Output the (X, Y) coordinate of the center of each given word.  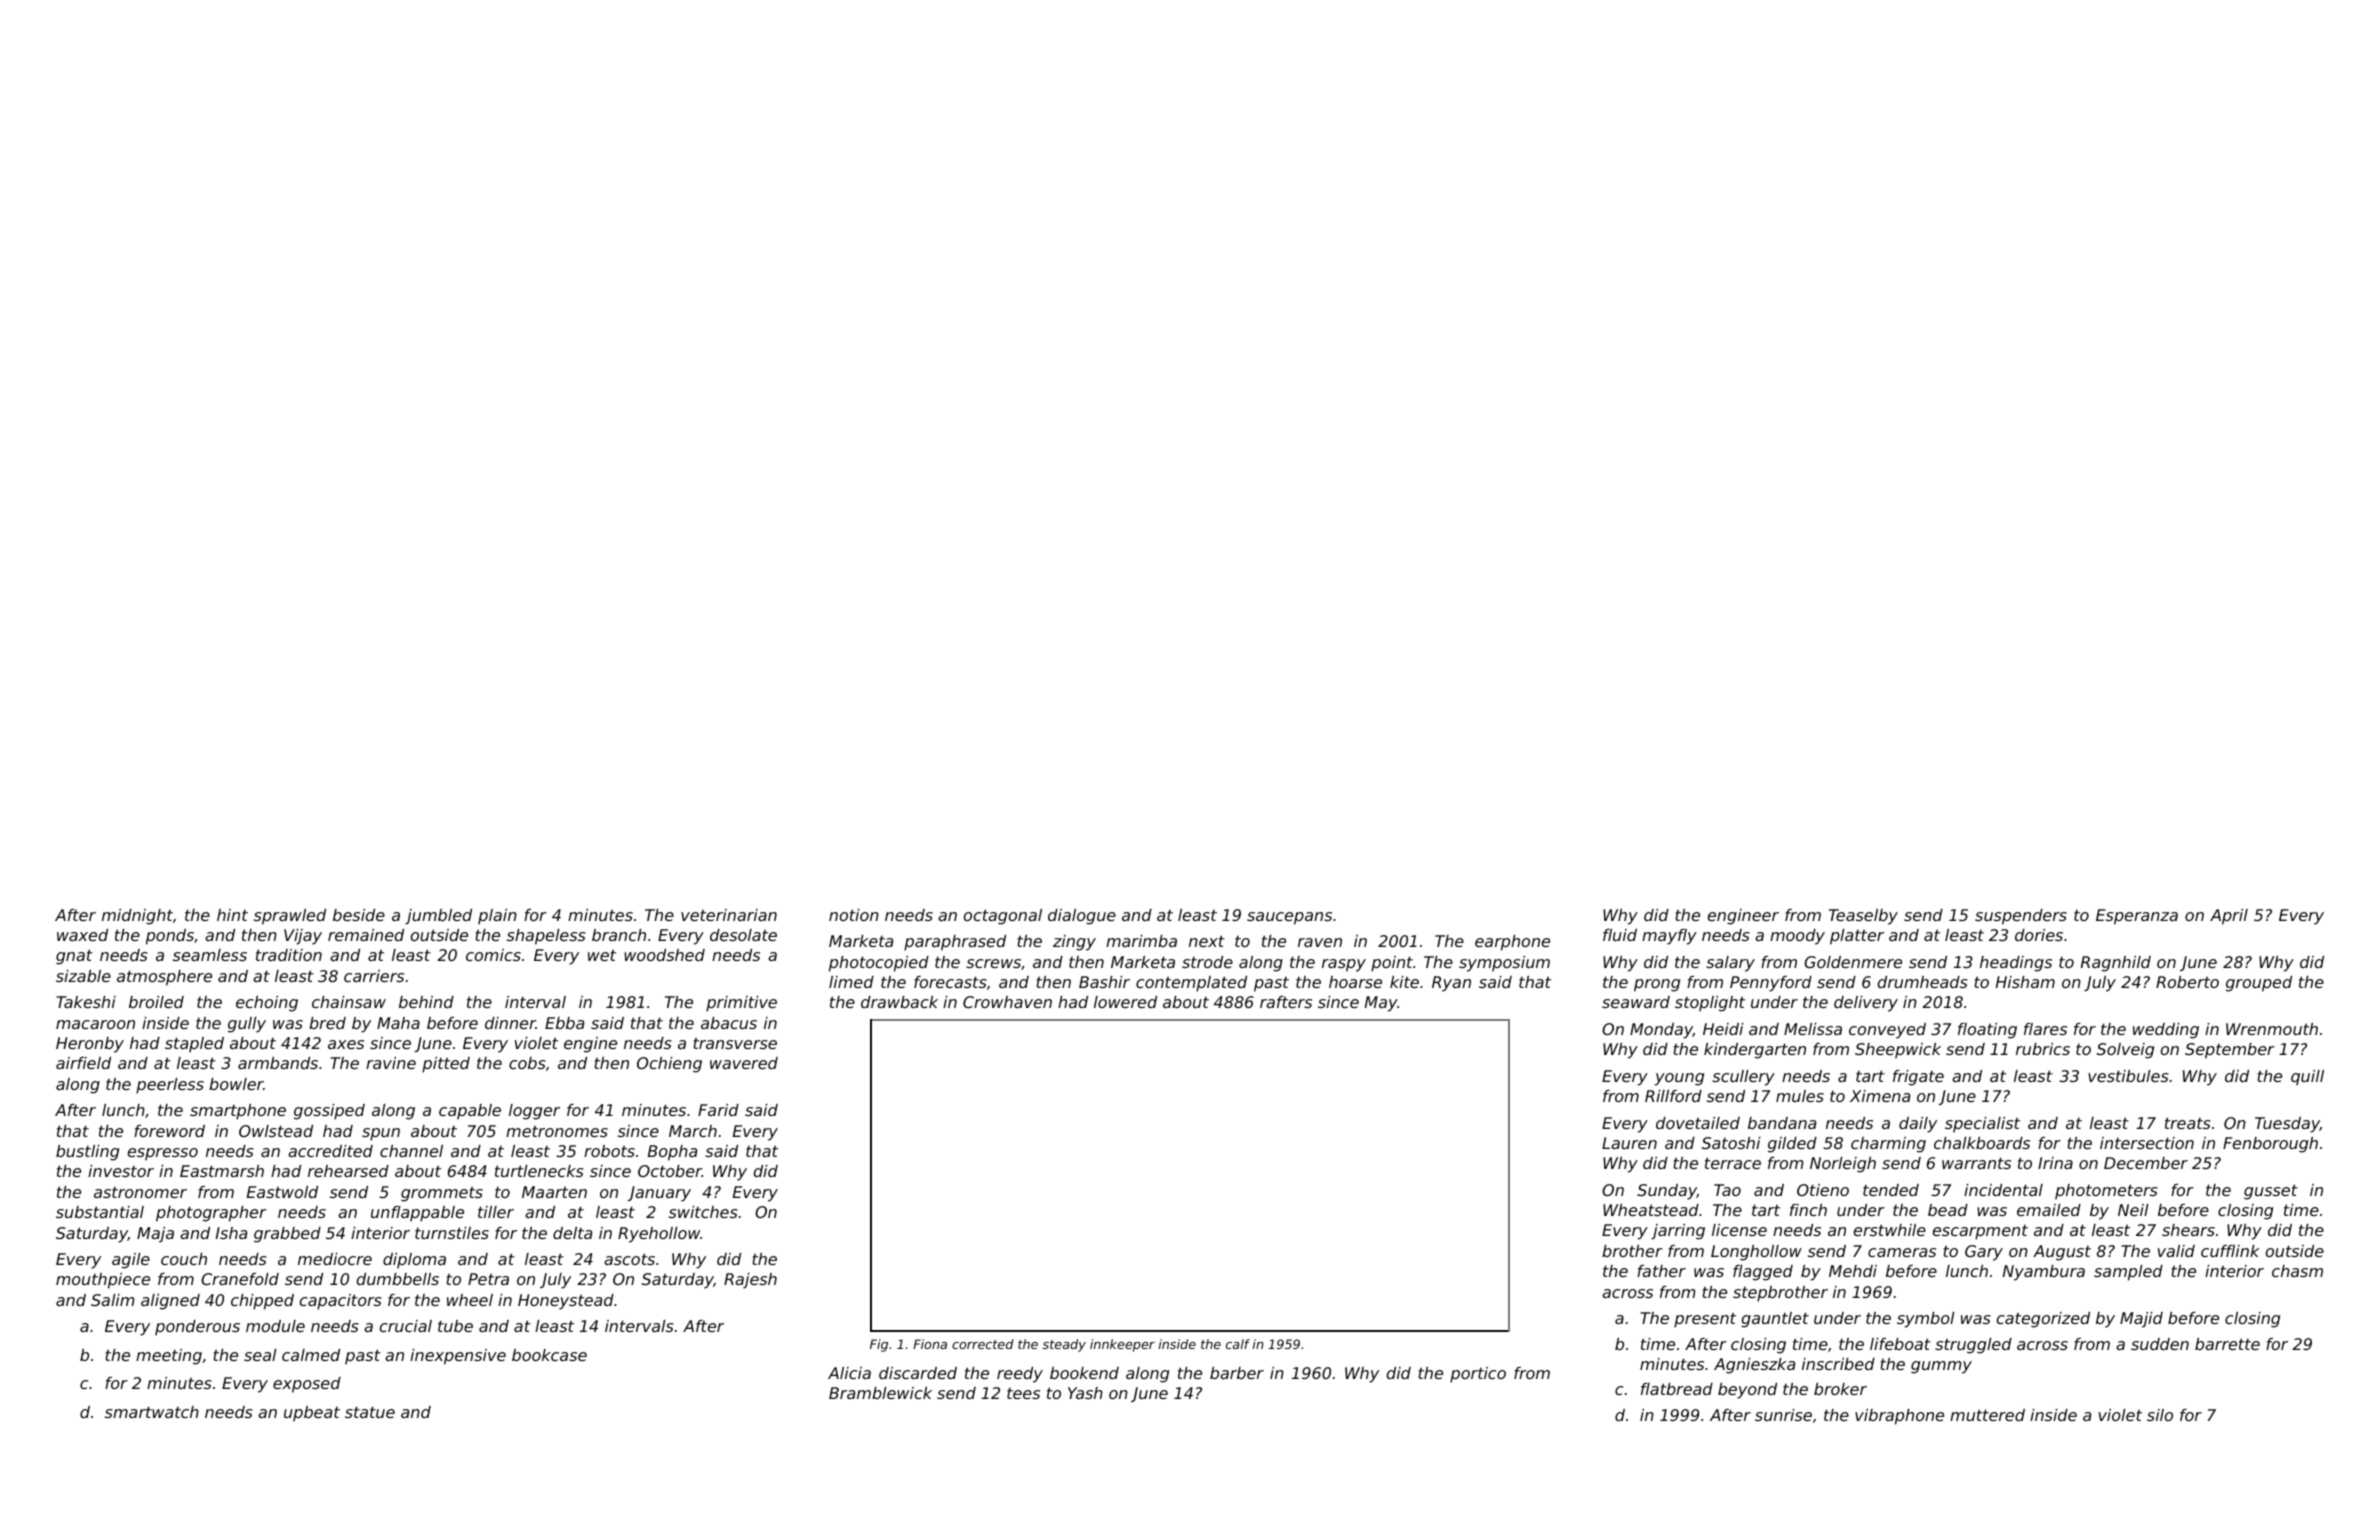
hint (232, 915)
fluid (1620, 935)
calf (1238, 1344)
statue (370, 1412)
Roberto (2187, 982)
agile (131, 1261)
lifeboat (1900, 1344)
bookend (1084, 1373)
